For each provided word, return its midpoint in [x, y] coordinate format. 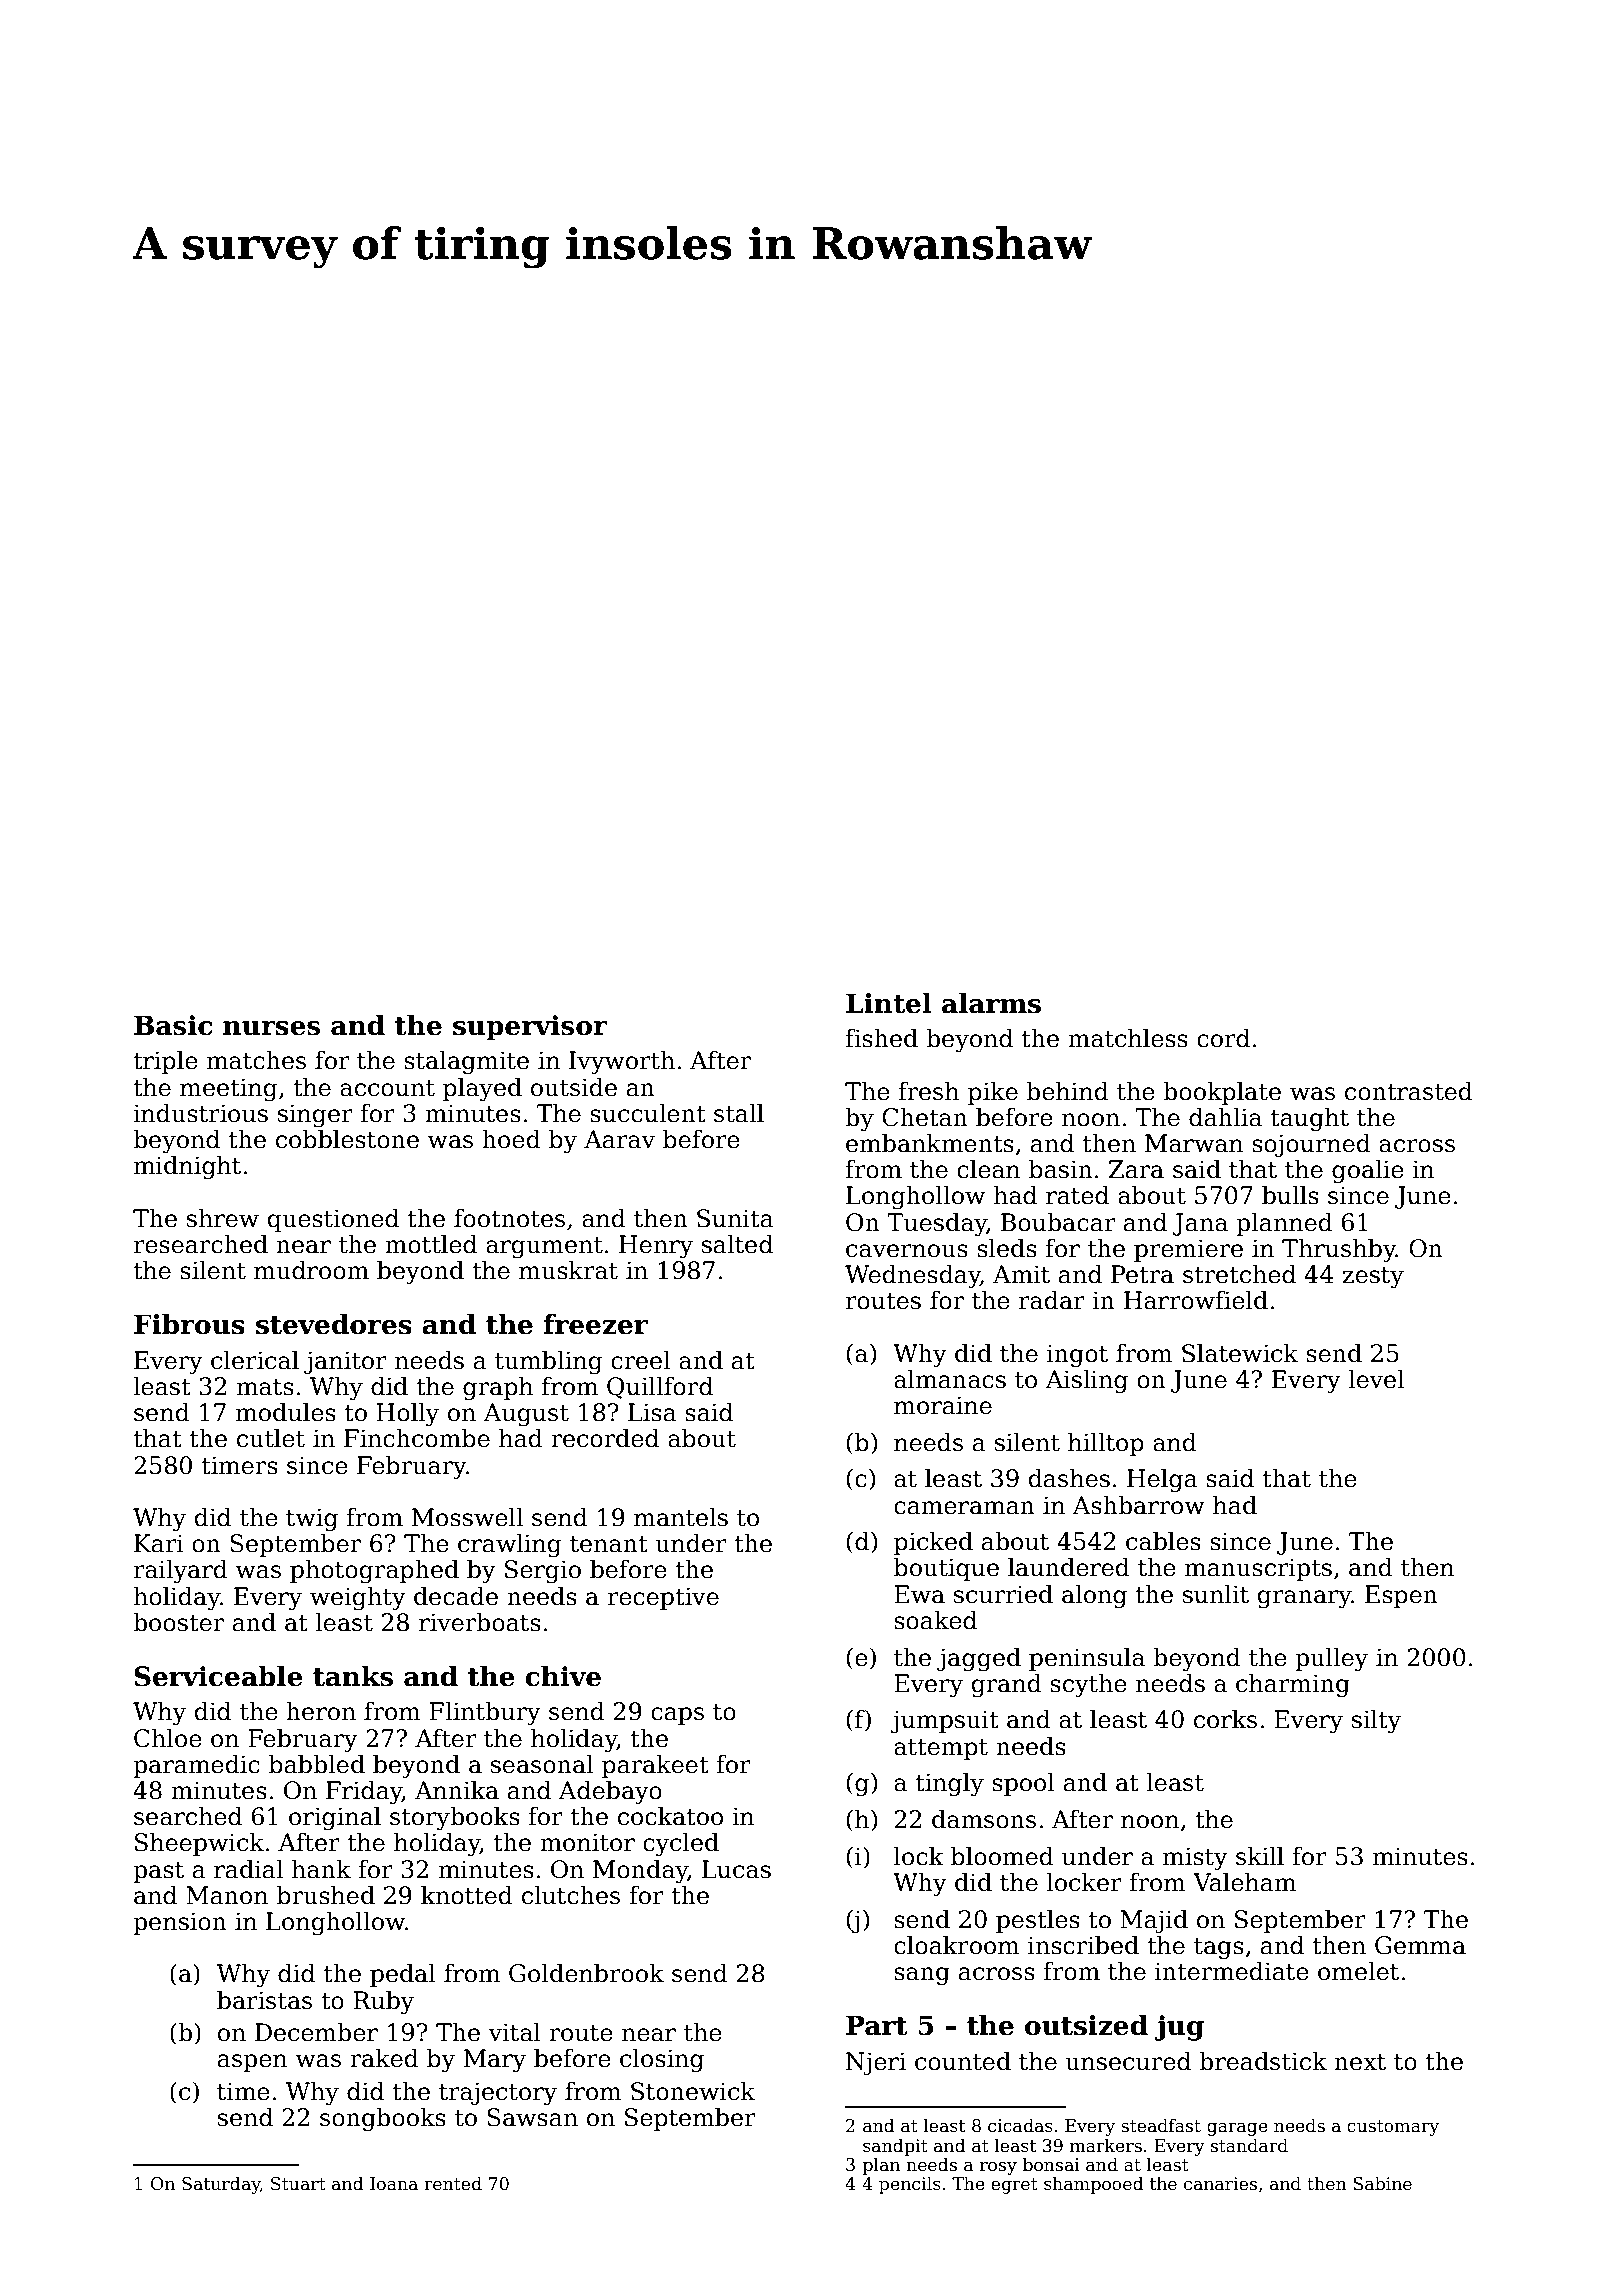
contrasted [1409, 1091]
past [158, 1872]
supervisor [530, 1028]
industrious [201, 1113]
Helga [1162, 1480]
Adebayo [610, 1792]
